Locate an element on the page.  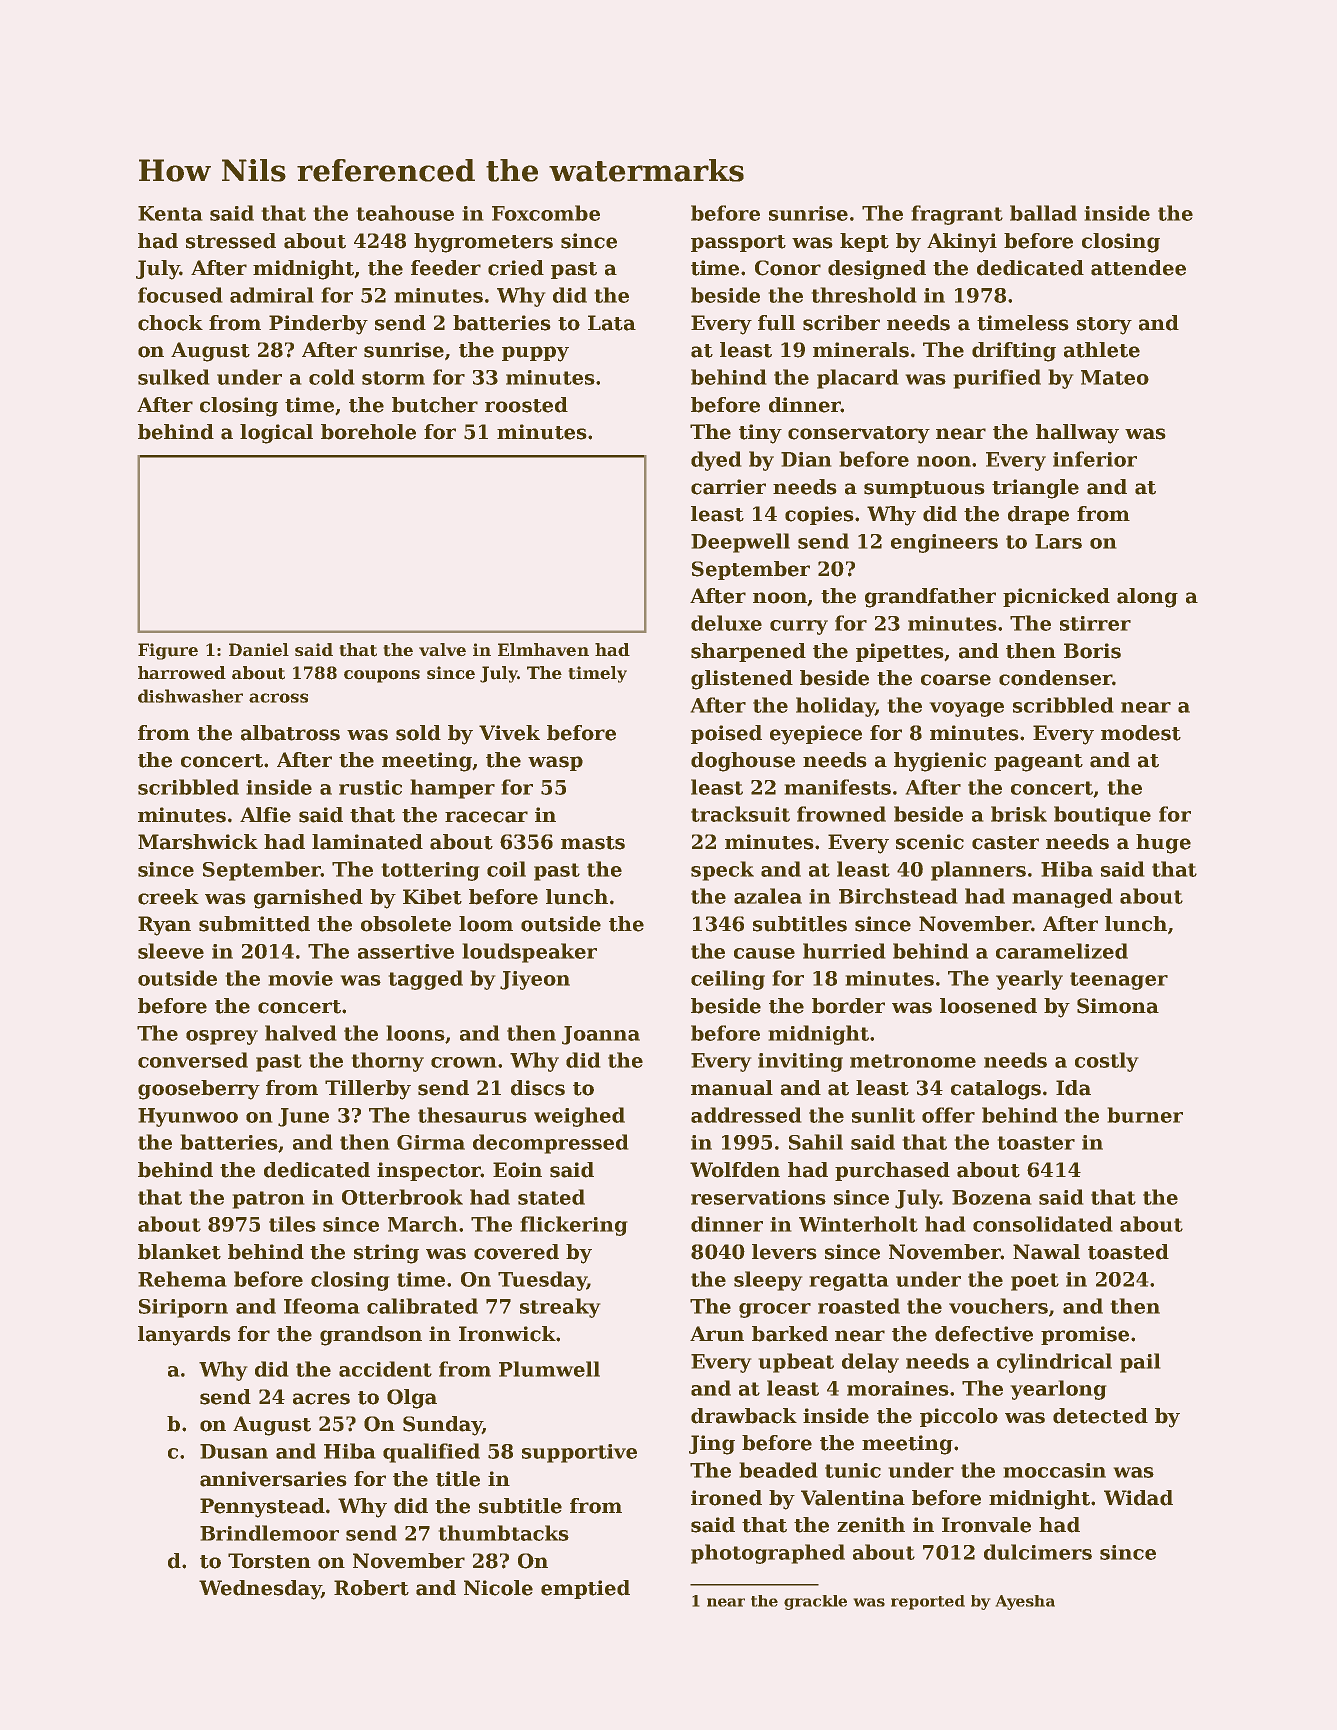
burner is located at coordinates (1145, 1115).
